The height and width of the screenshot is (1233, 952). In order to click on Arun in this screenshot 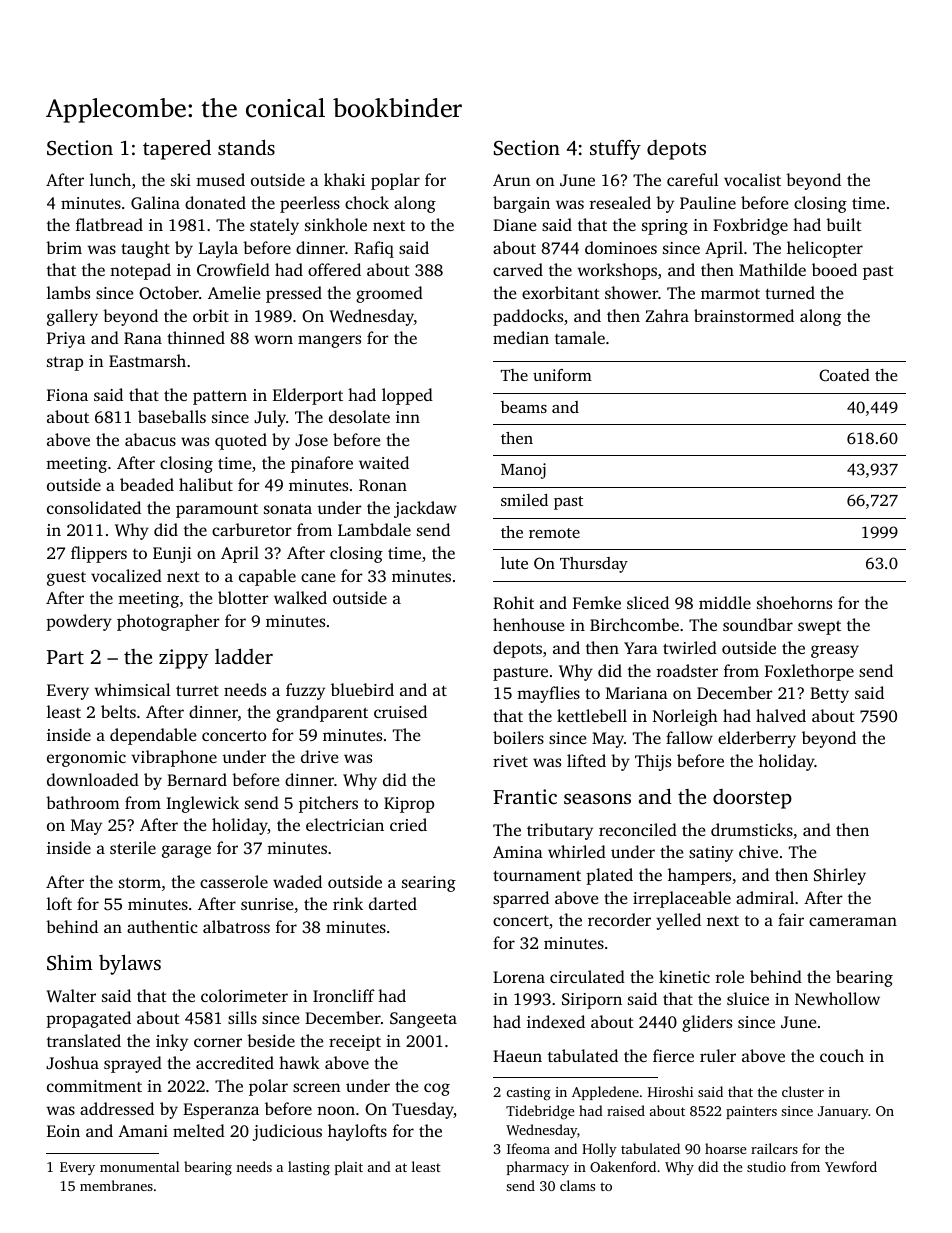, I will do `click(511, 180)`.
